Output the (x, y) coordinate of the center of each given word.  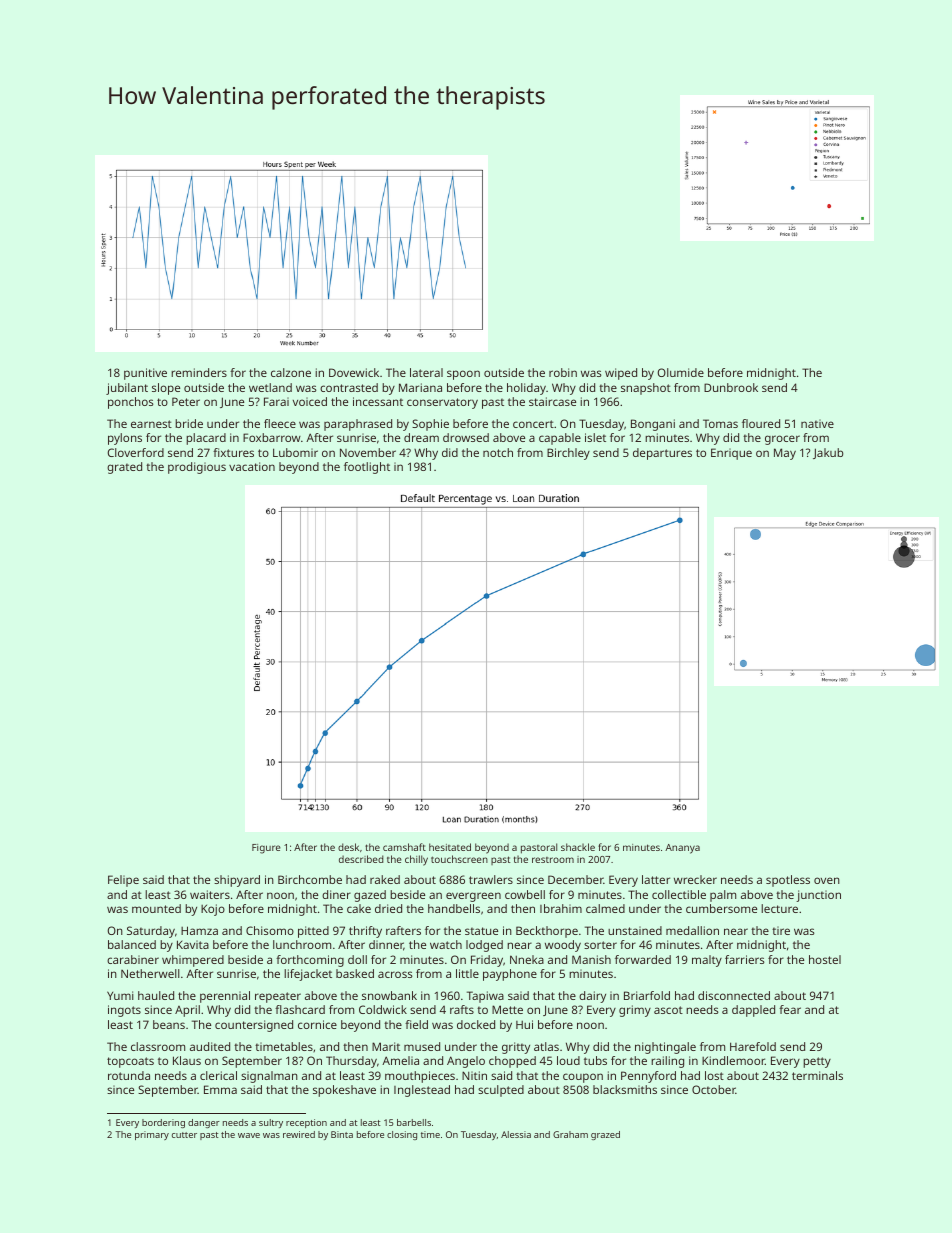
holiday (526, 389)
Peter (186, 401)
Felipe (123, 881)
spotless (788, 881)
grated (124, 468)
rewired (299, 1134)
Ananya (682, 849)
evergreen (473, 897)
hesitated (450, 847)
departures (662, 454)
